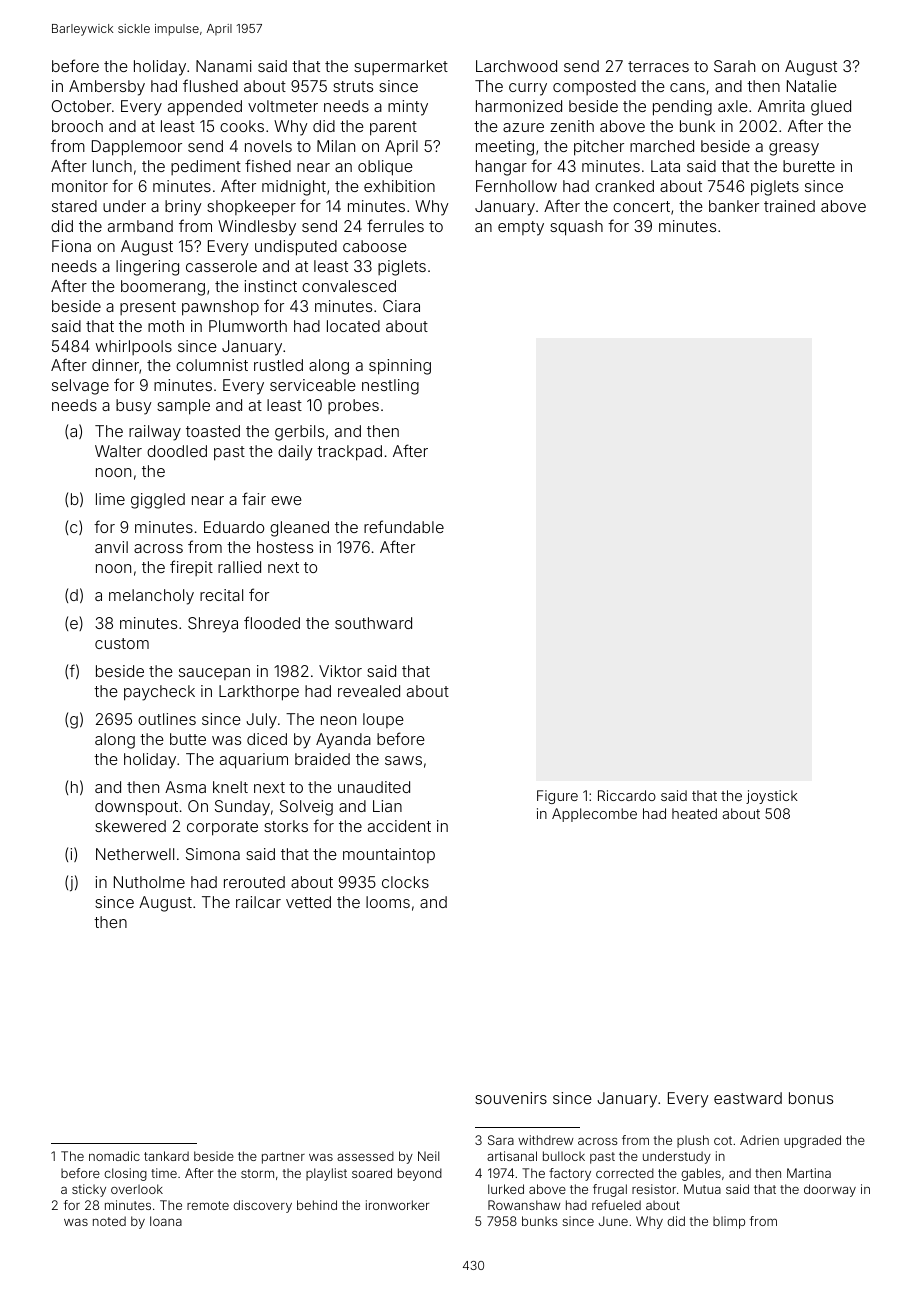 The image size is (924, 1314). I want to click on Ioana, so click(166, 1221).
